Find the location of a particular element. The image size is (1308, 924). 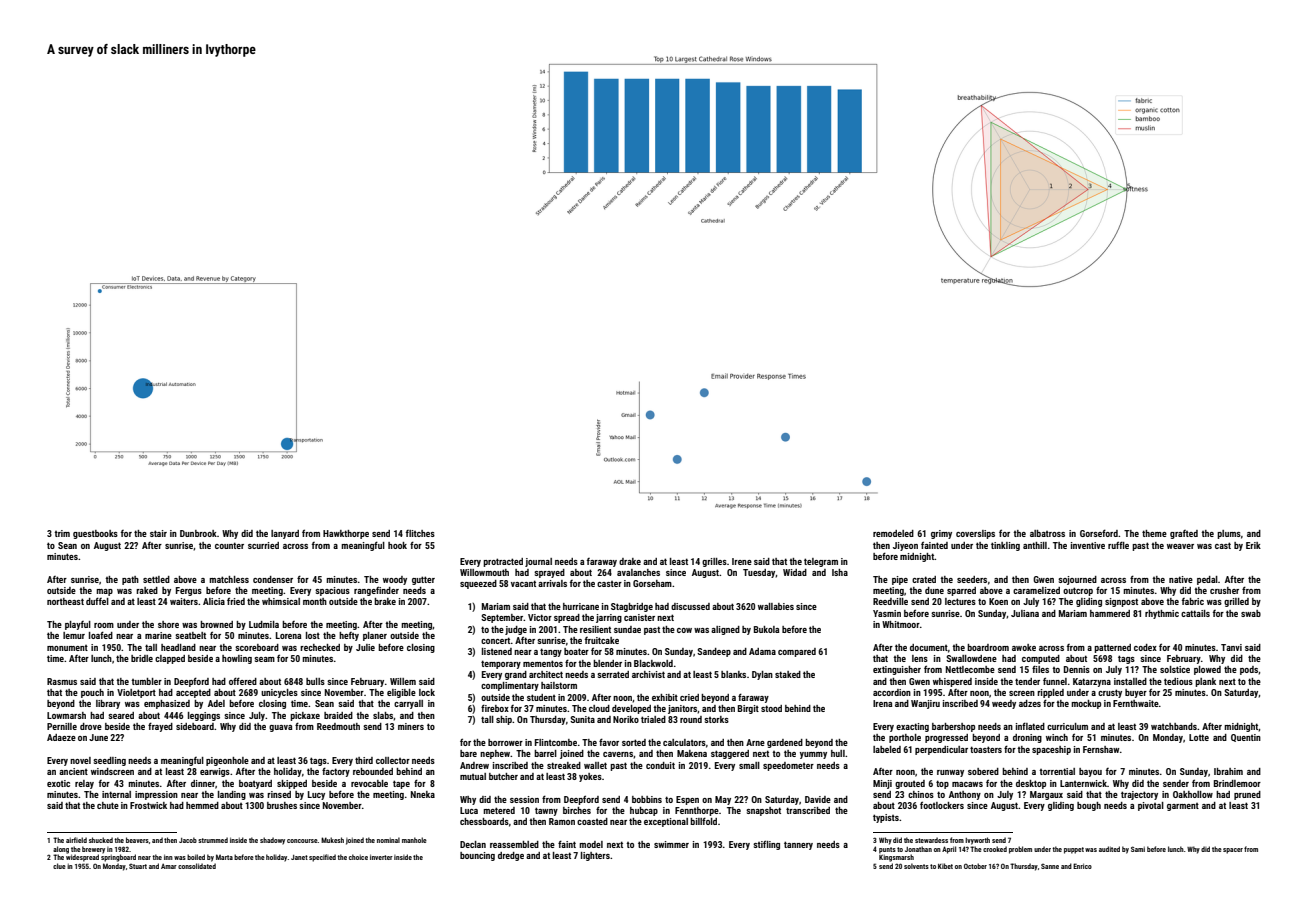

specified is located at coordinates (322, 858).
